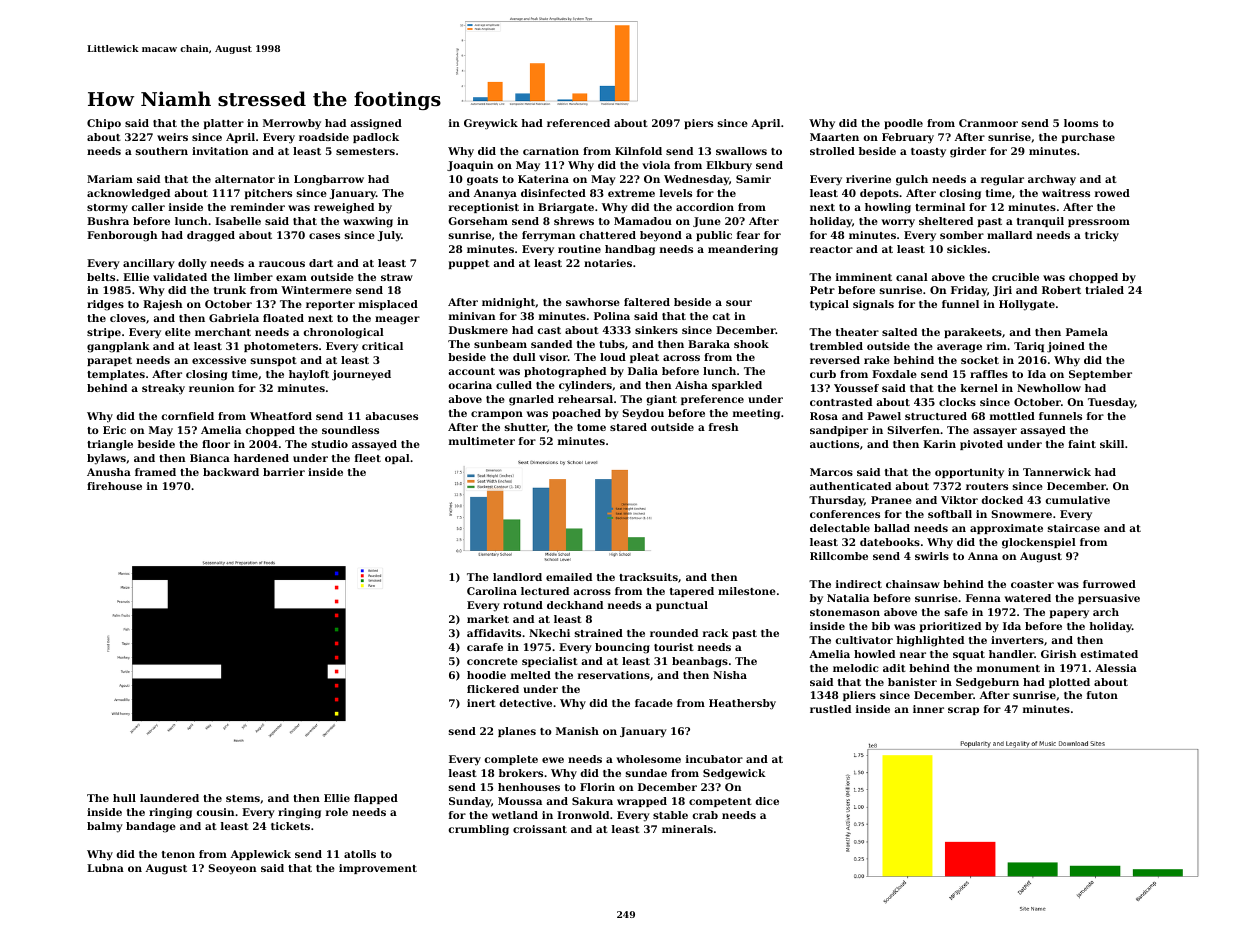 The height and width of the page is (952, 1233). Describe the element at coordinates (114, 486) in the page. I see `firehouse` at that location.
